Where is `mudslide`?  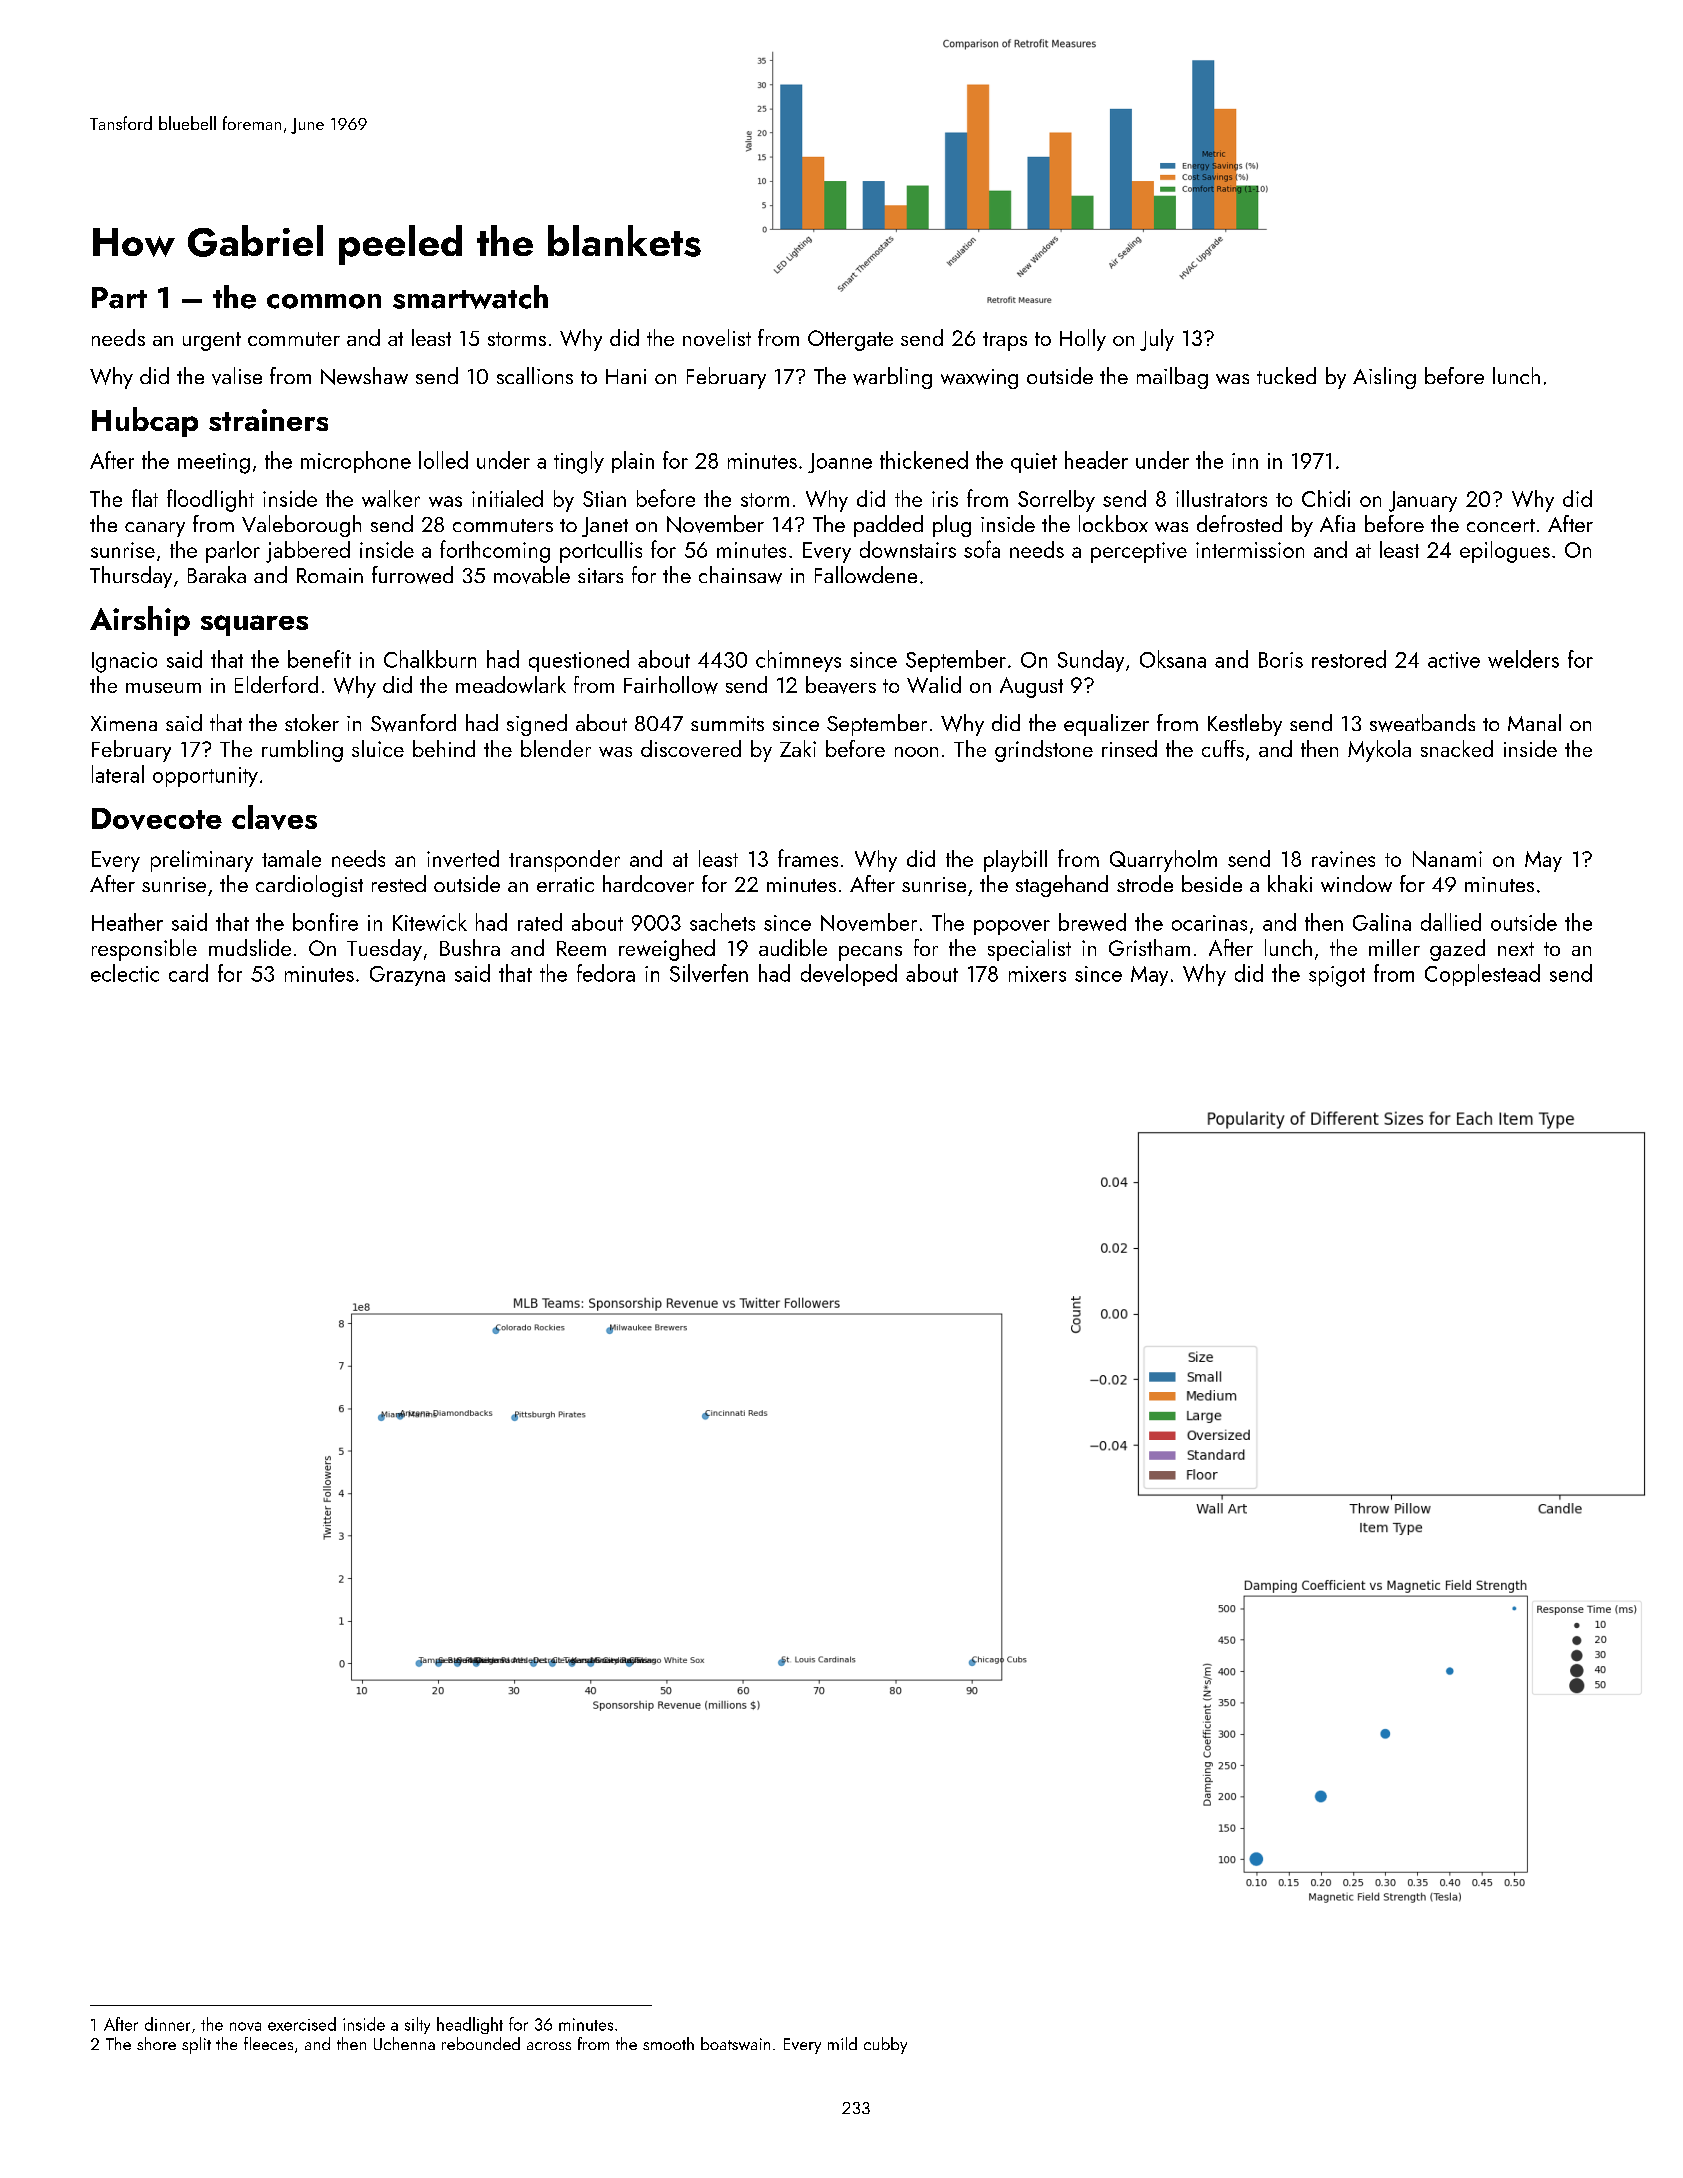 mudslide is located at coordinates (250, 947).
